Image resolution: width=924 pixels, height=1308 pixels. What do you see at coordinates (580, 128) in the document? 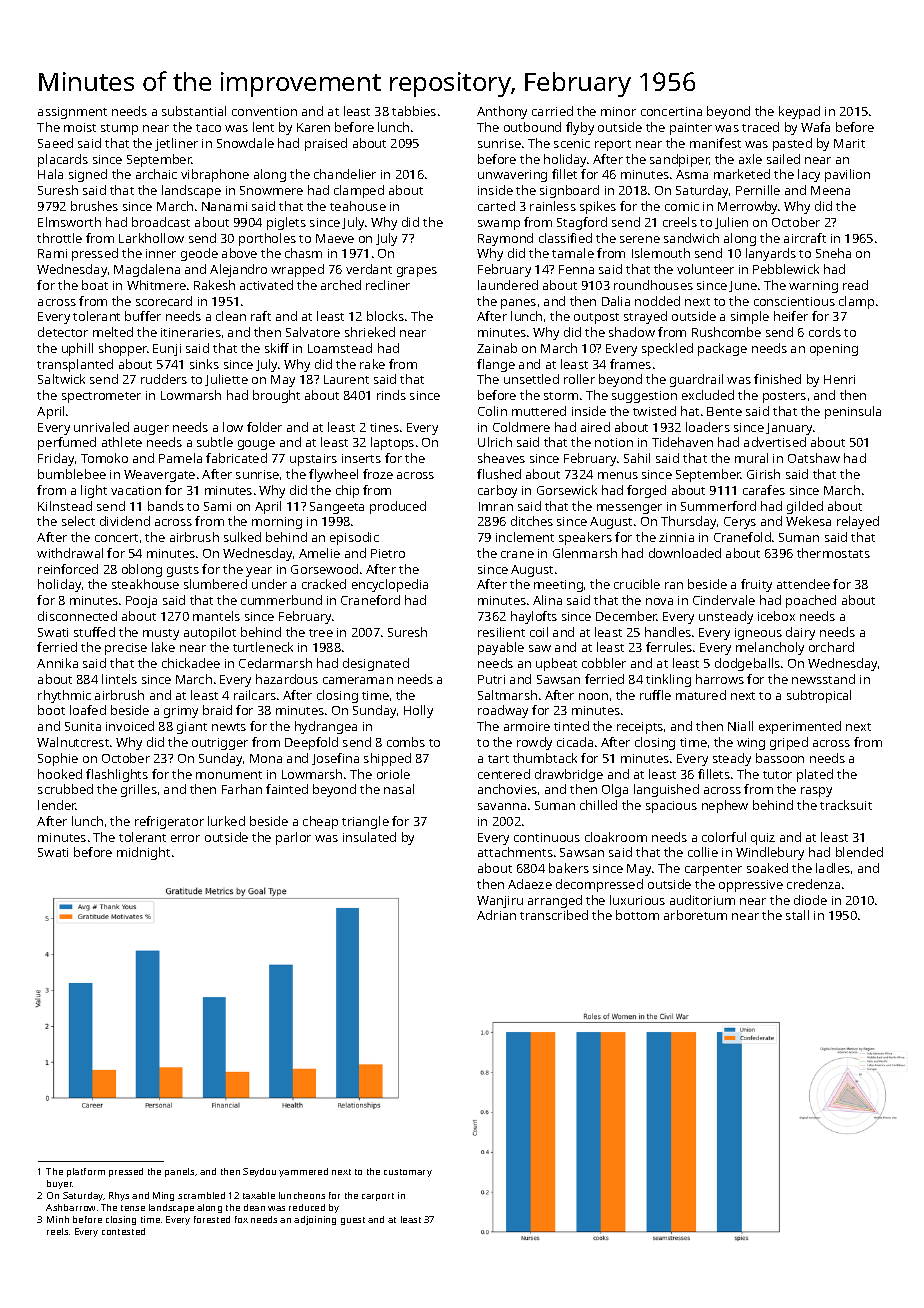
I see `flyby` at bounding box center [580, 128].
